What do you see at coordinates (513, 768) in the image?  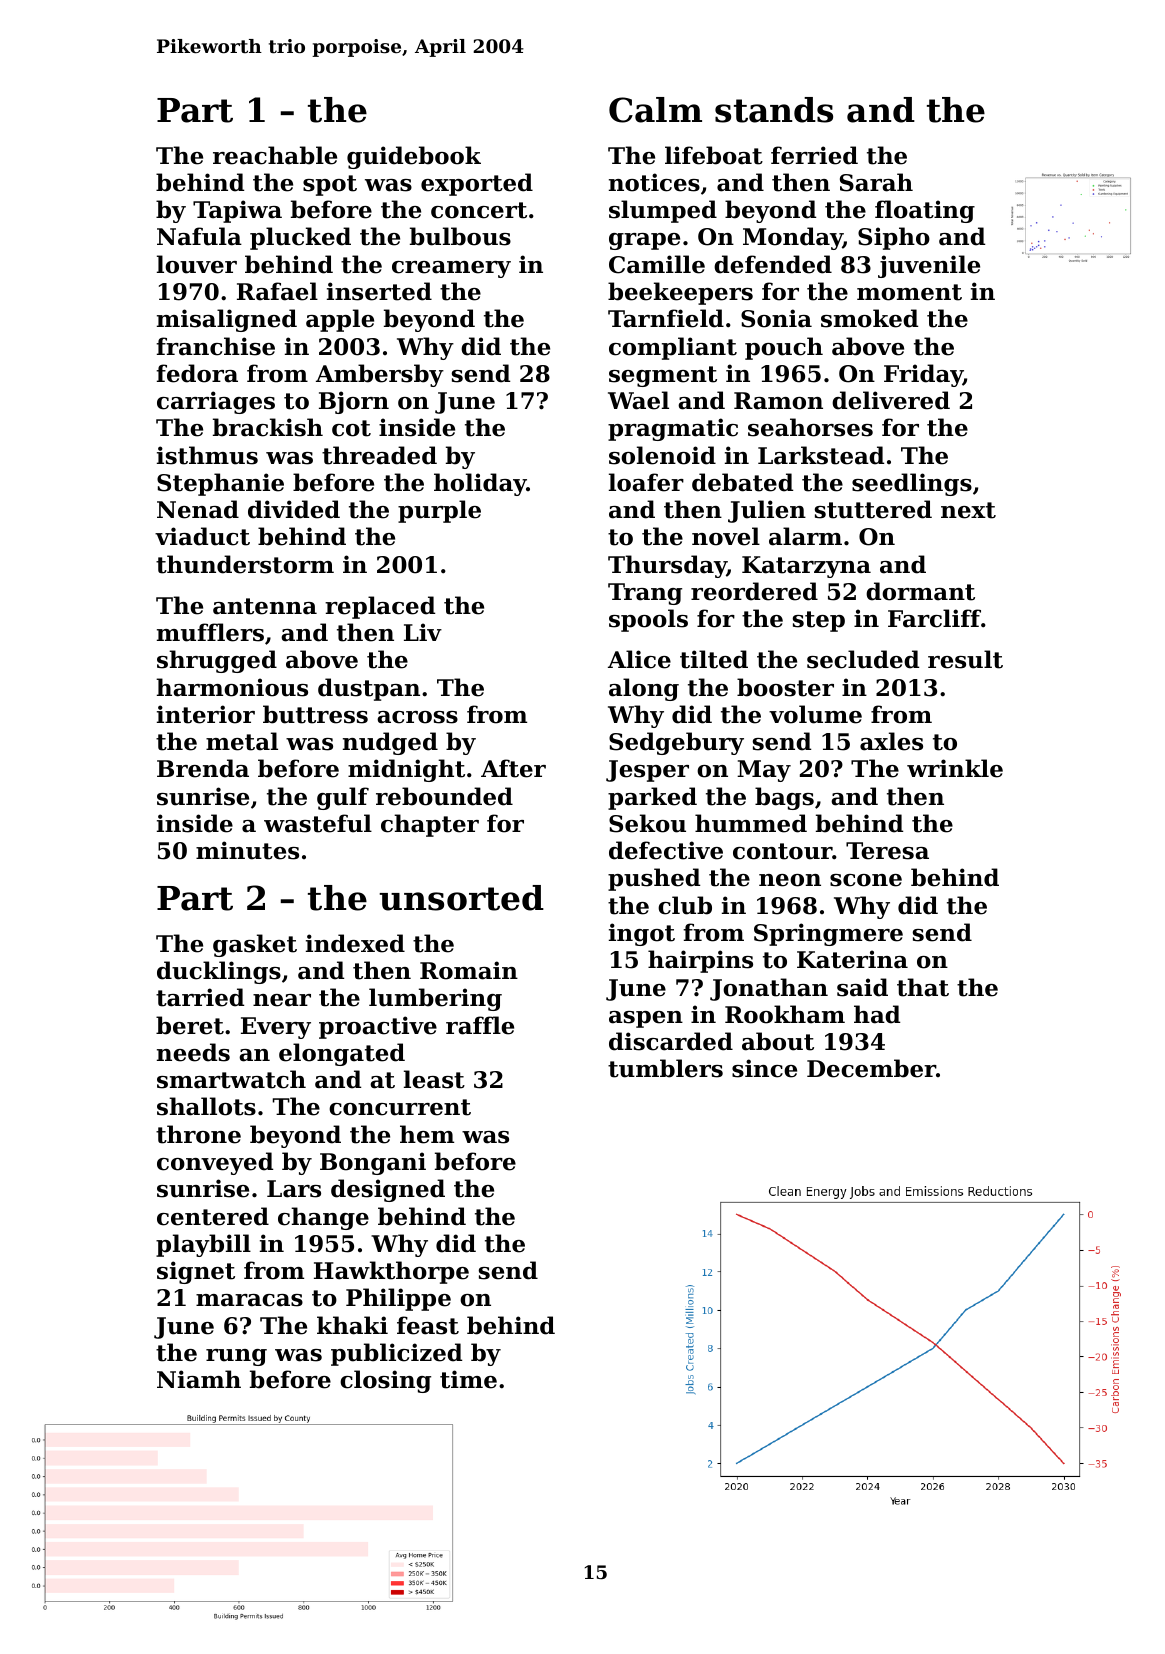 I see `After` at bounding box center [513, 768].
